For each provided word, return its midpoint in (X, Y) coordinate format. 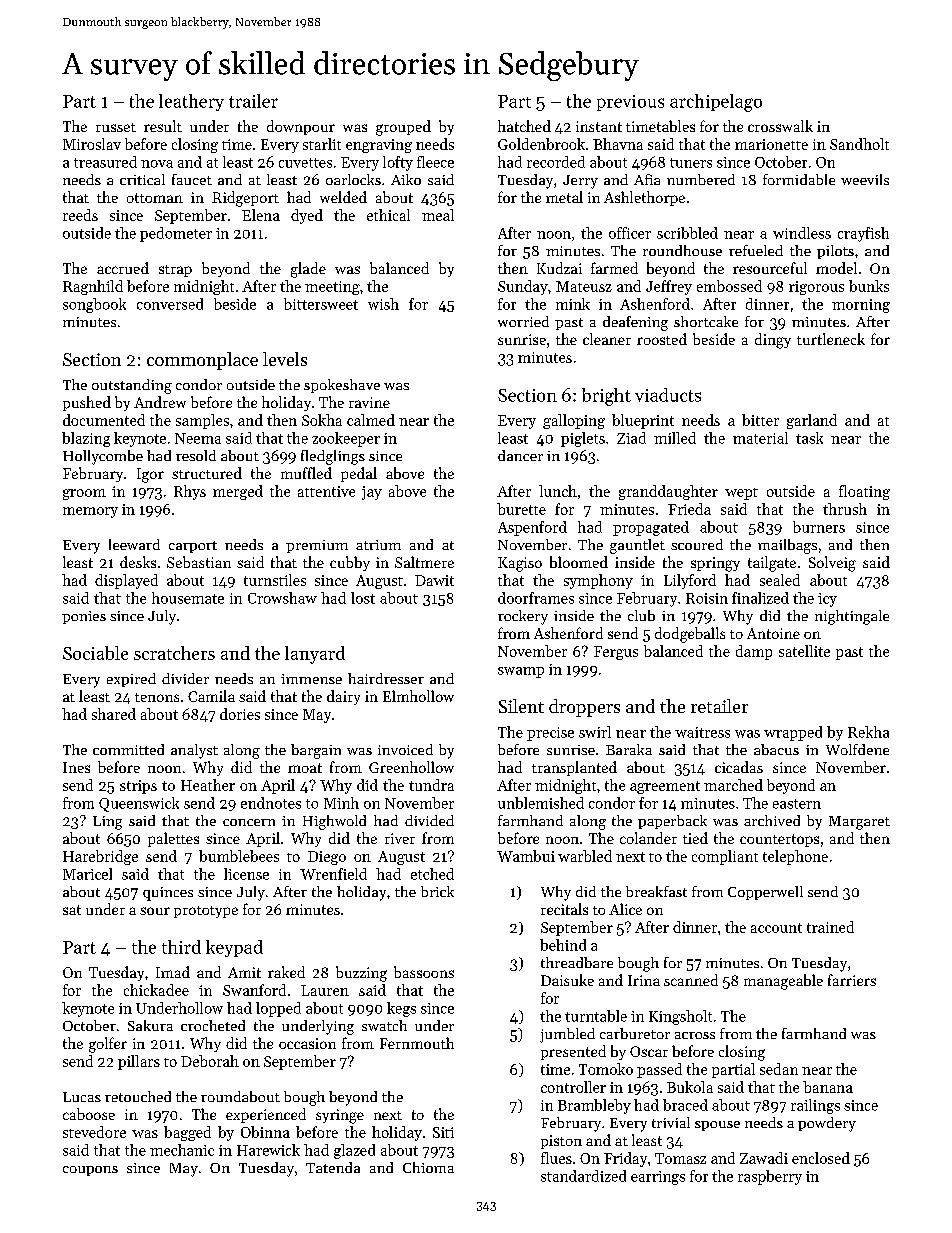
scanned (691, 980)
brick (437, 891)
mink (573, 304)
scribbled (687, 233)
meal (438, 215)
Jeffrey (669, 287)
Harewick (268, 1150)
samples (202, 421)
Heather (208, 785)
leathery (191, 102)
